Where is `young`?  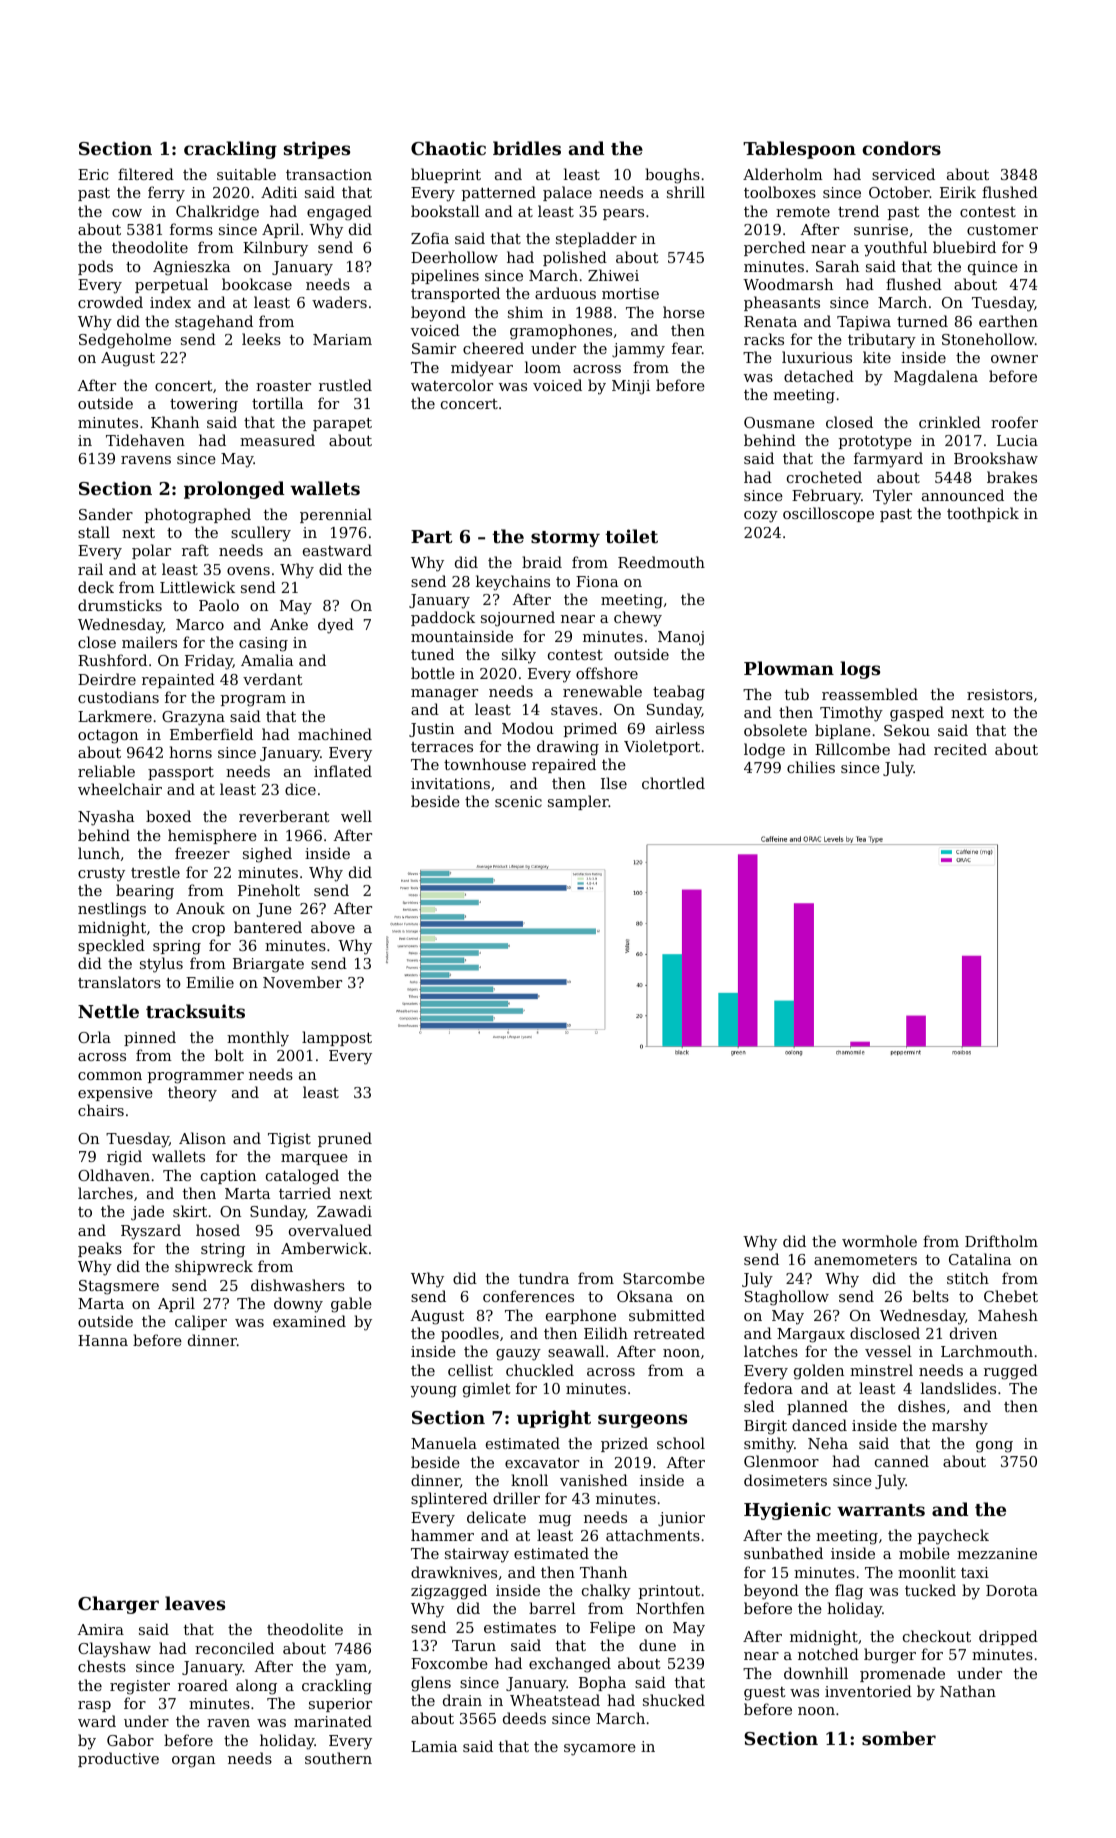
young is located at coordinates (434, 1392).
